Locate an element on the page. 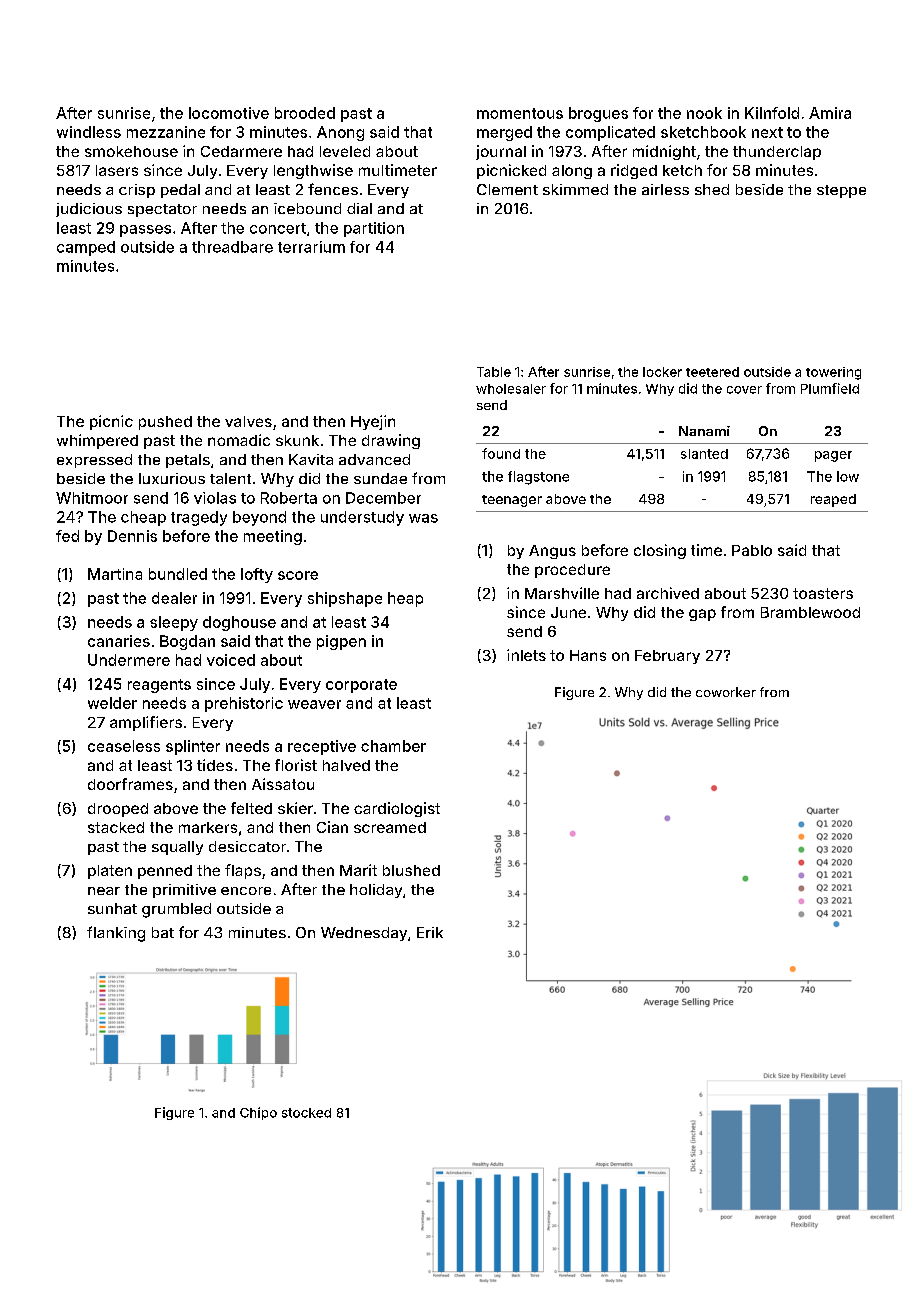 The width and height of the document is (924, 1308). cardiologist is located at coordinates (397, 809).
